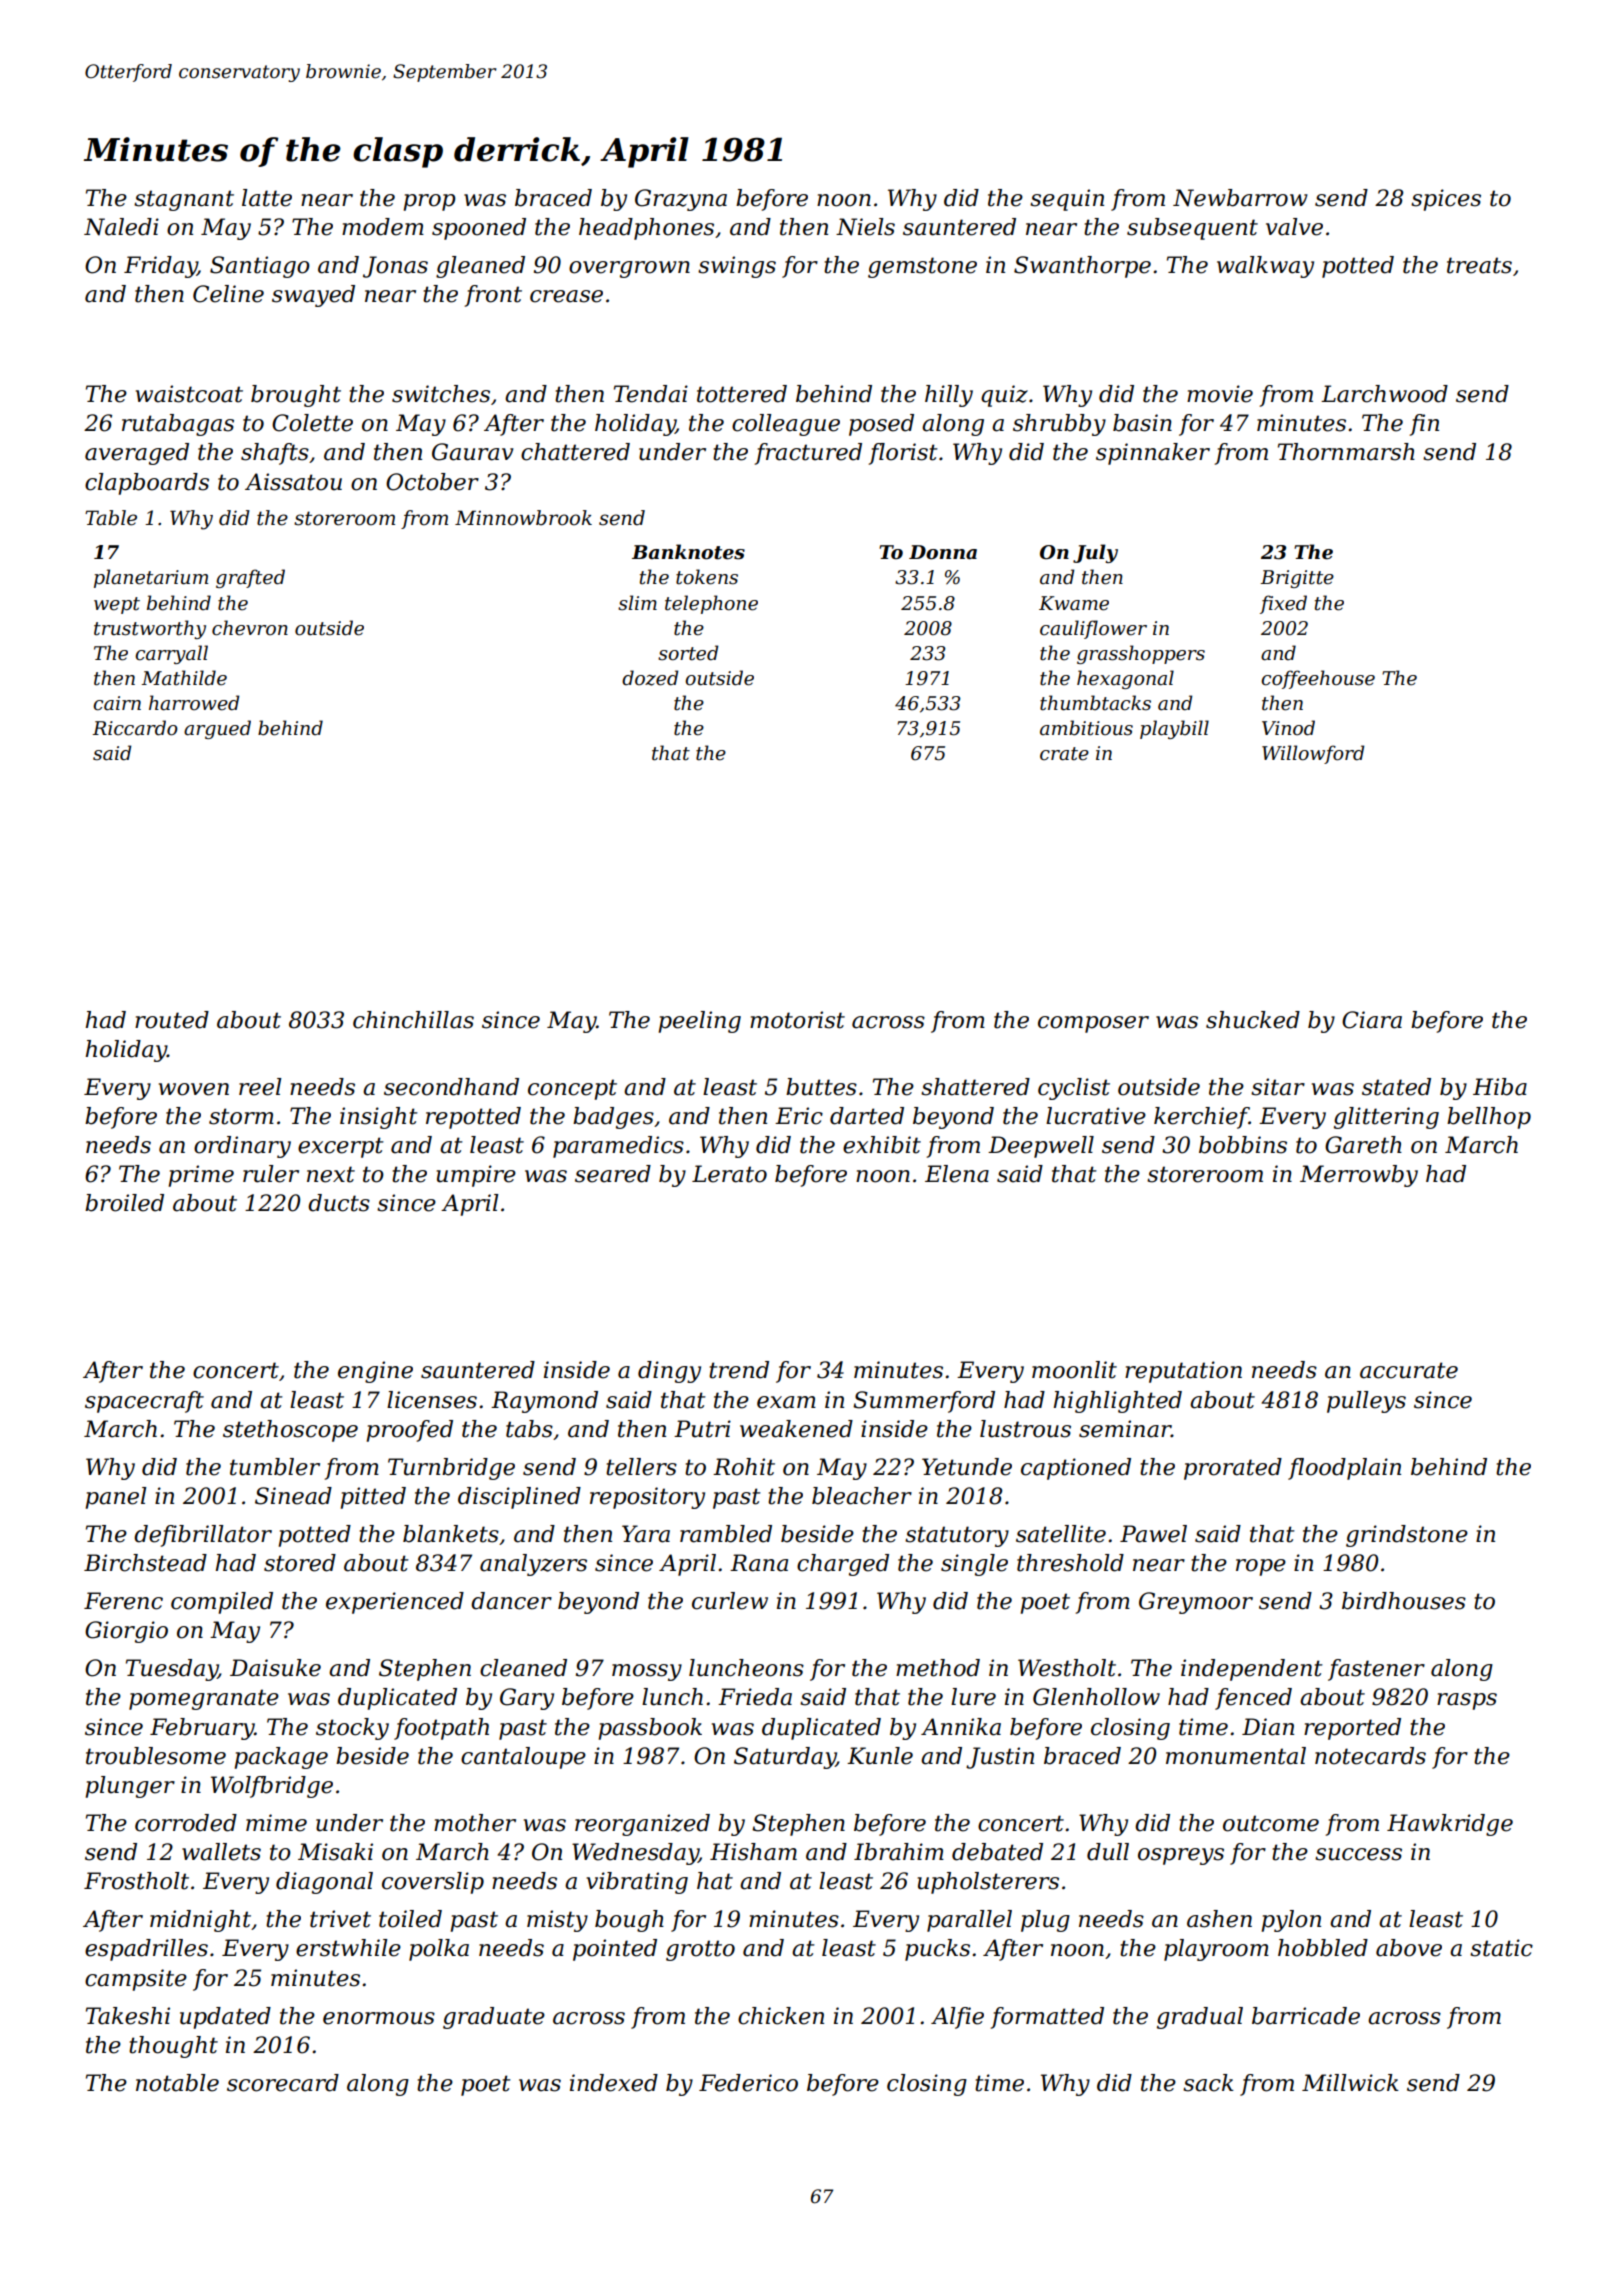 Image resolution: width=1620 pixels, height=2292 pixels. Describe the element at coordinates (1318, 679) in the screenshot. I see `coffeehouse` at that location.
